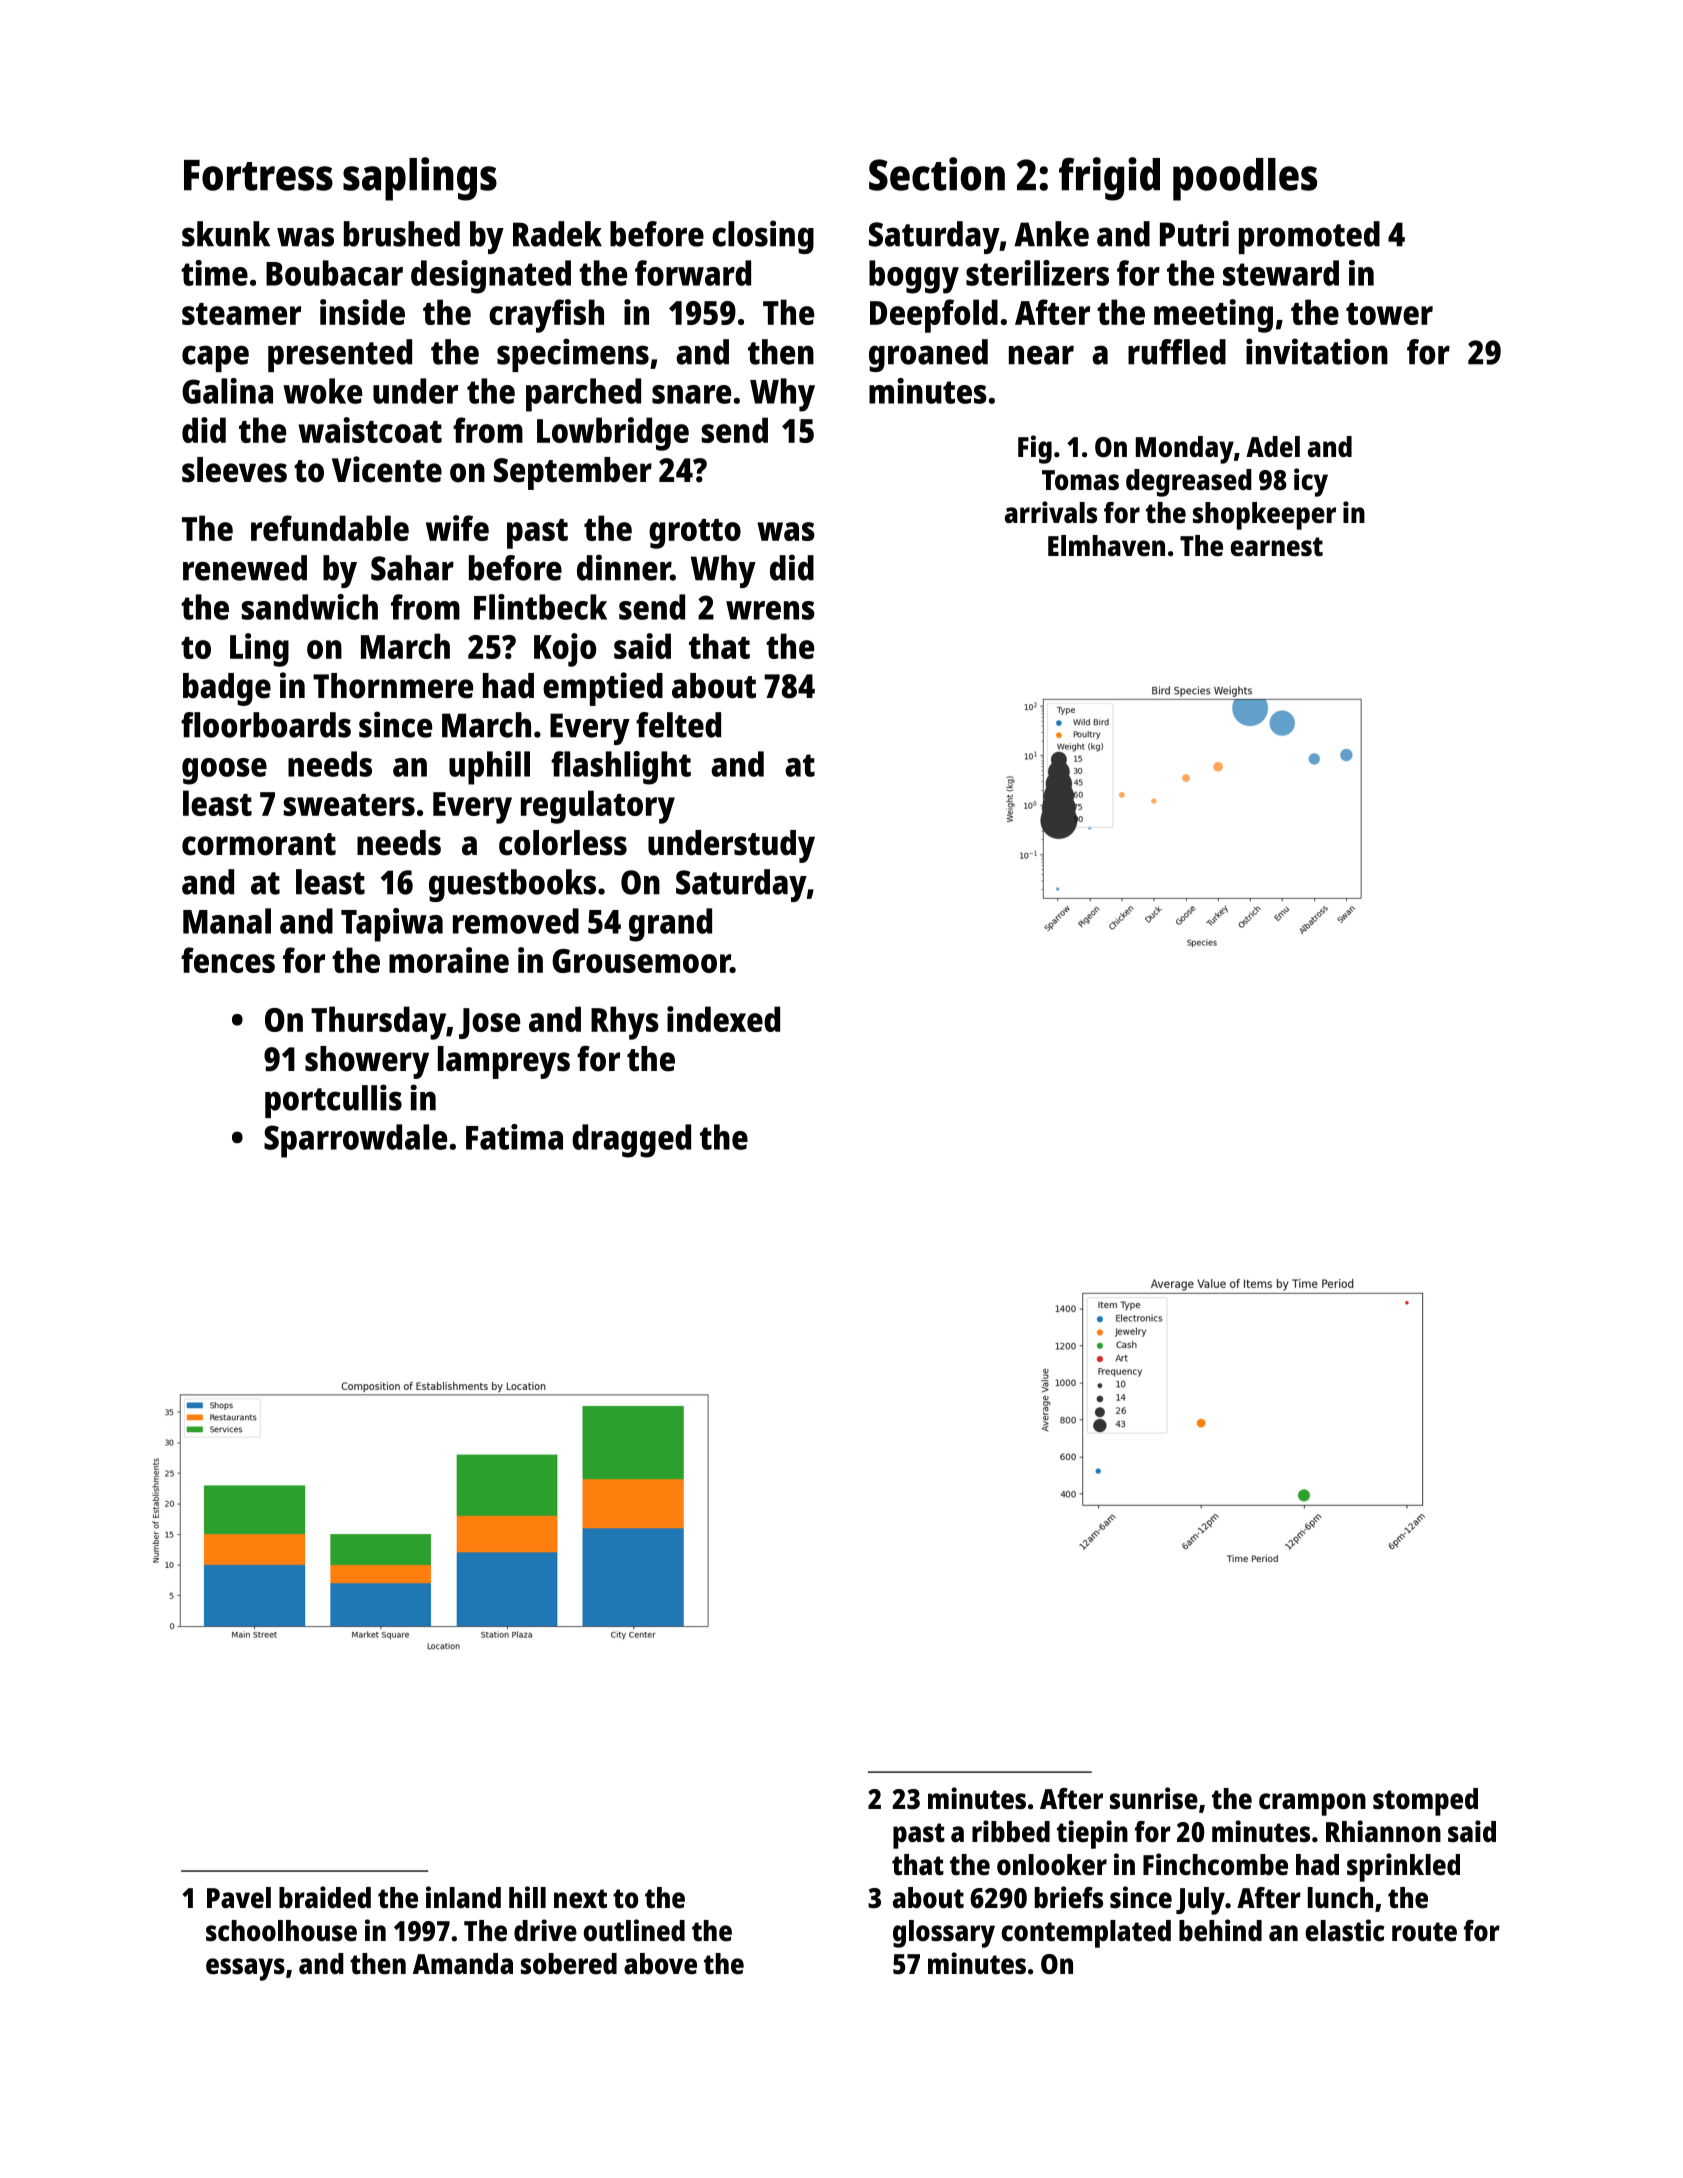 The image size is (1683, 2178). I want to click on earnest, so click(1276, 547).
